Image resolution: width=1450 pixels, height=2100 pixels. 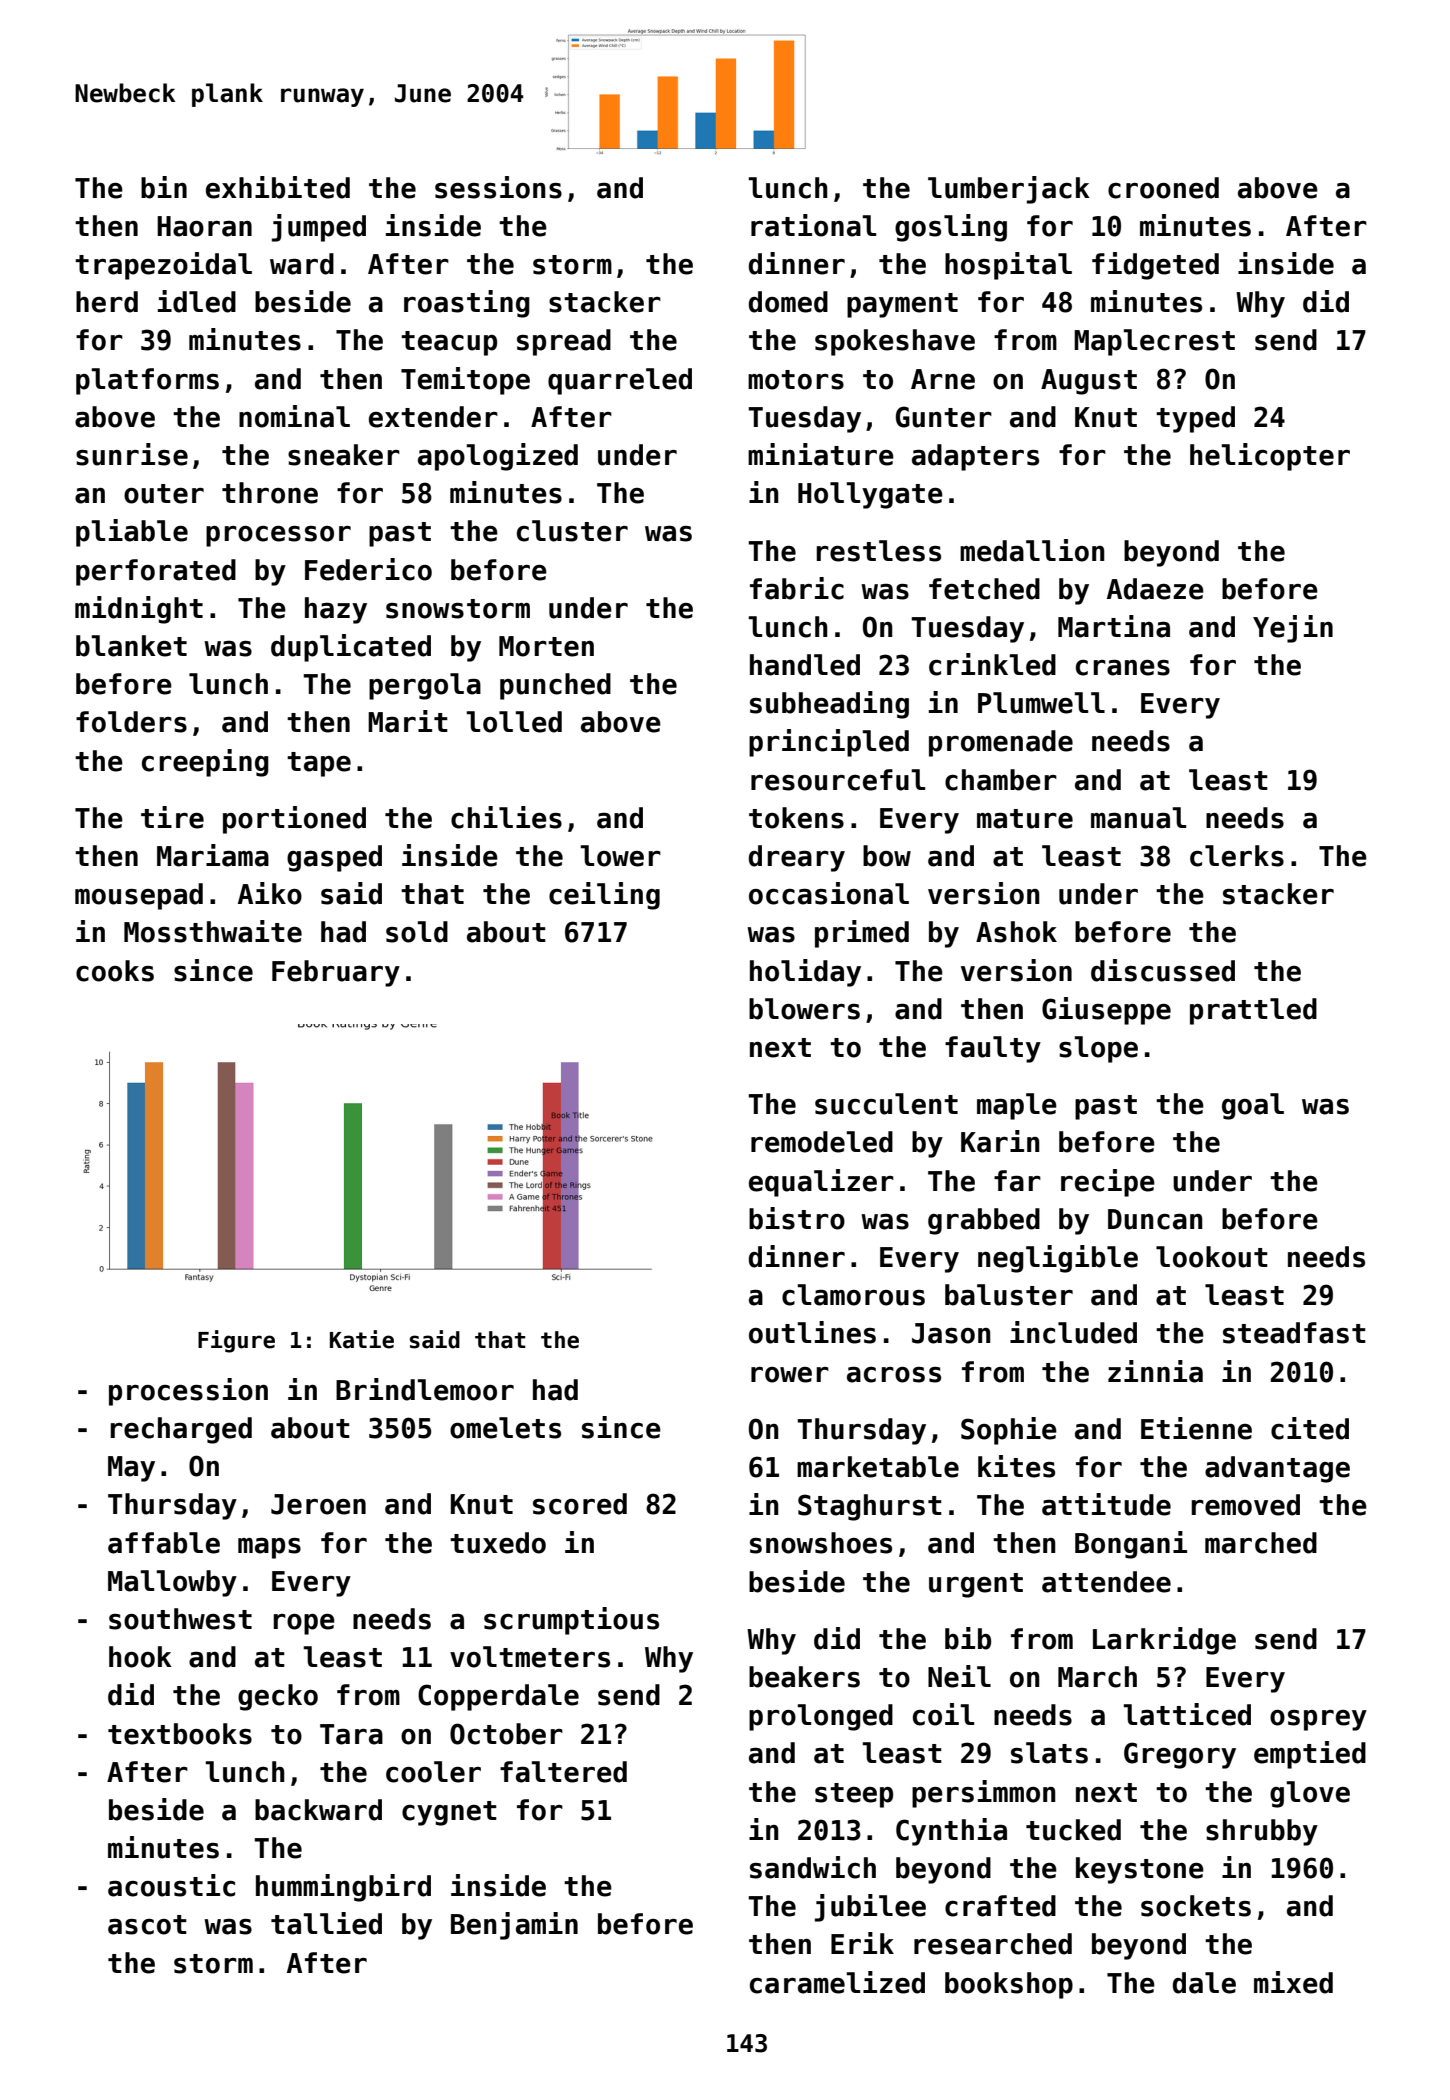 What do you see at coordinates (1106, 1011) in the screenshot?
I see `Giuseppe` at bounding box center [1106, 1011].
